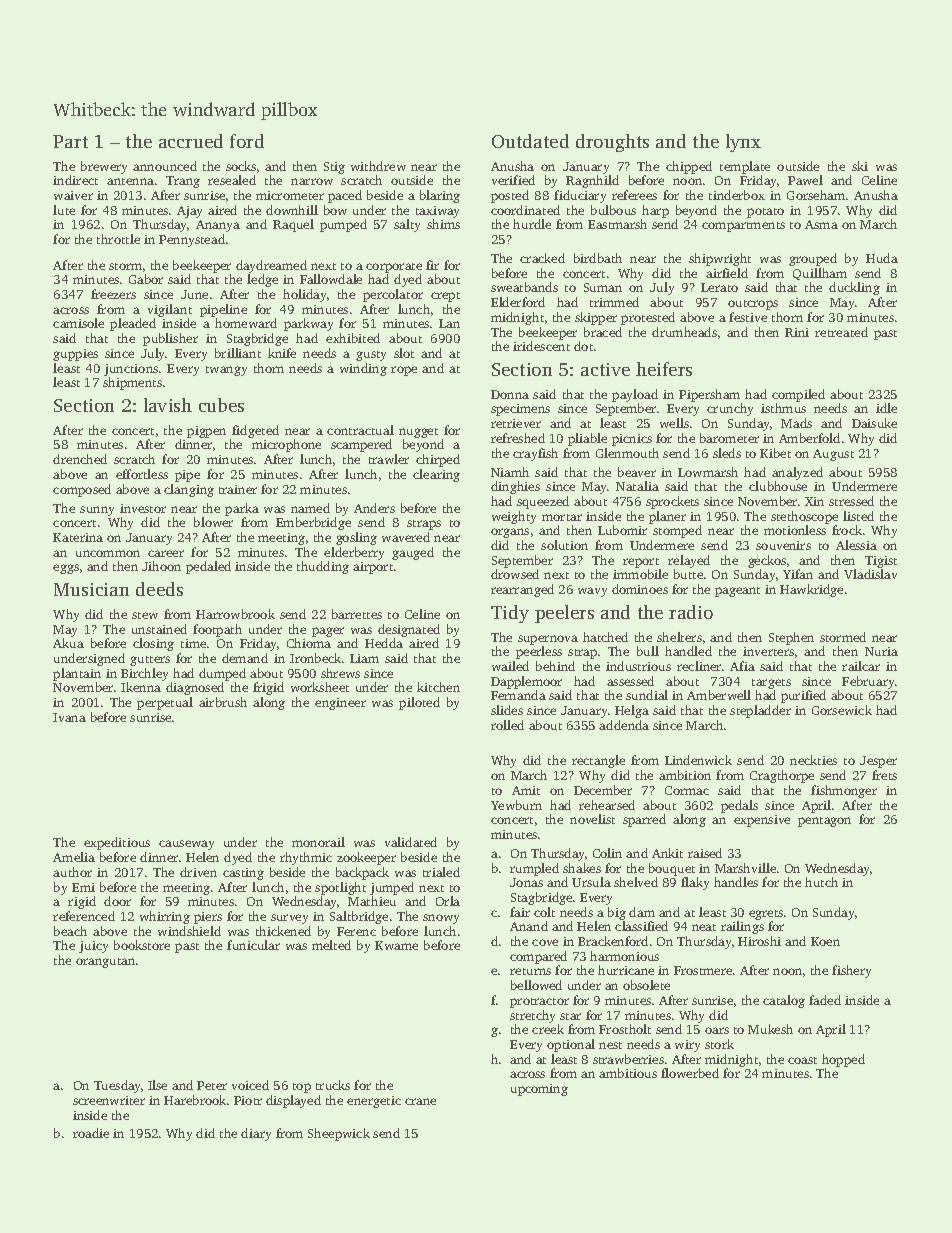 This screenshot has width=952, height=1233. What do you see at coordinates (813, 760) in the screenshot?
I see `neckties` at bounding box center [813, 760].
